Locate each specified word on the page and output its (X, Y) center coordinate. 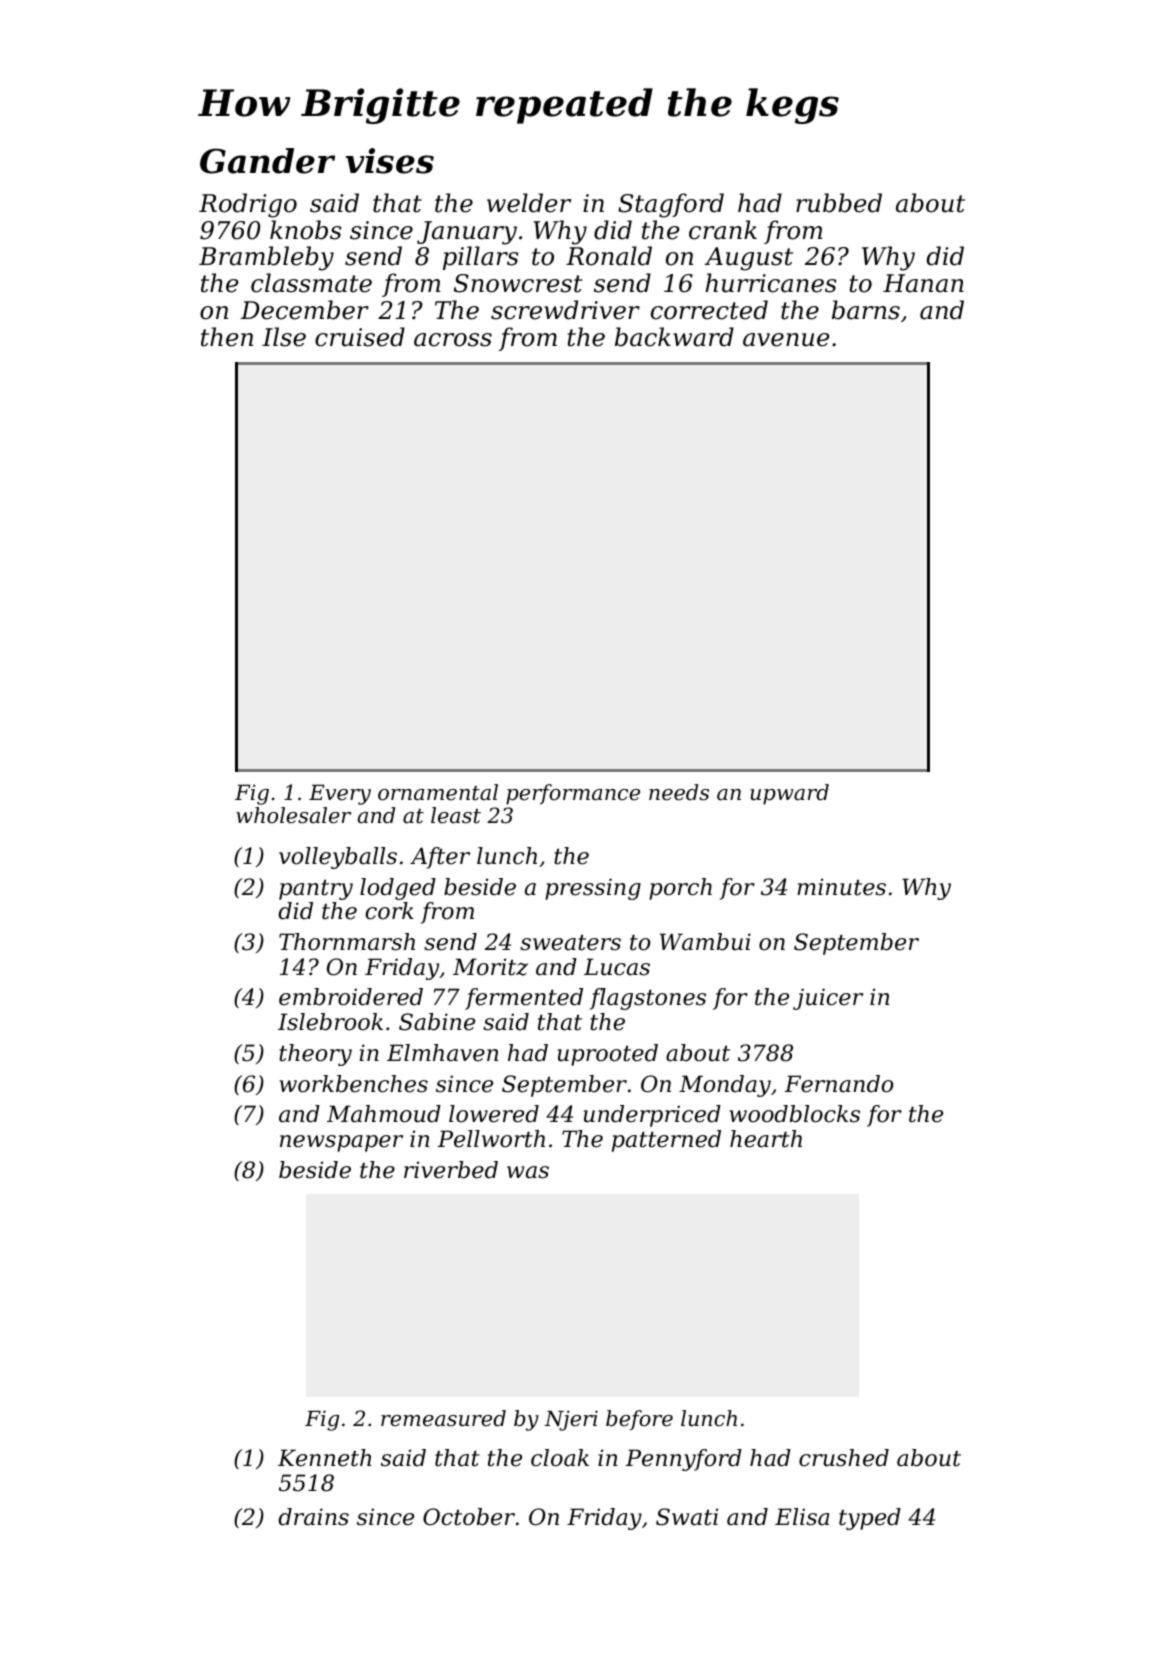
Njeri (571, 1420)
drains (313, 1517)
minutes (841, 887)
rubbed (839, 203)
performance (573, 794)
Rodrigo (248, 205)
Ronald (609, 256)
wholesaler (293, 815)
